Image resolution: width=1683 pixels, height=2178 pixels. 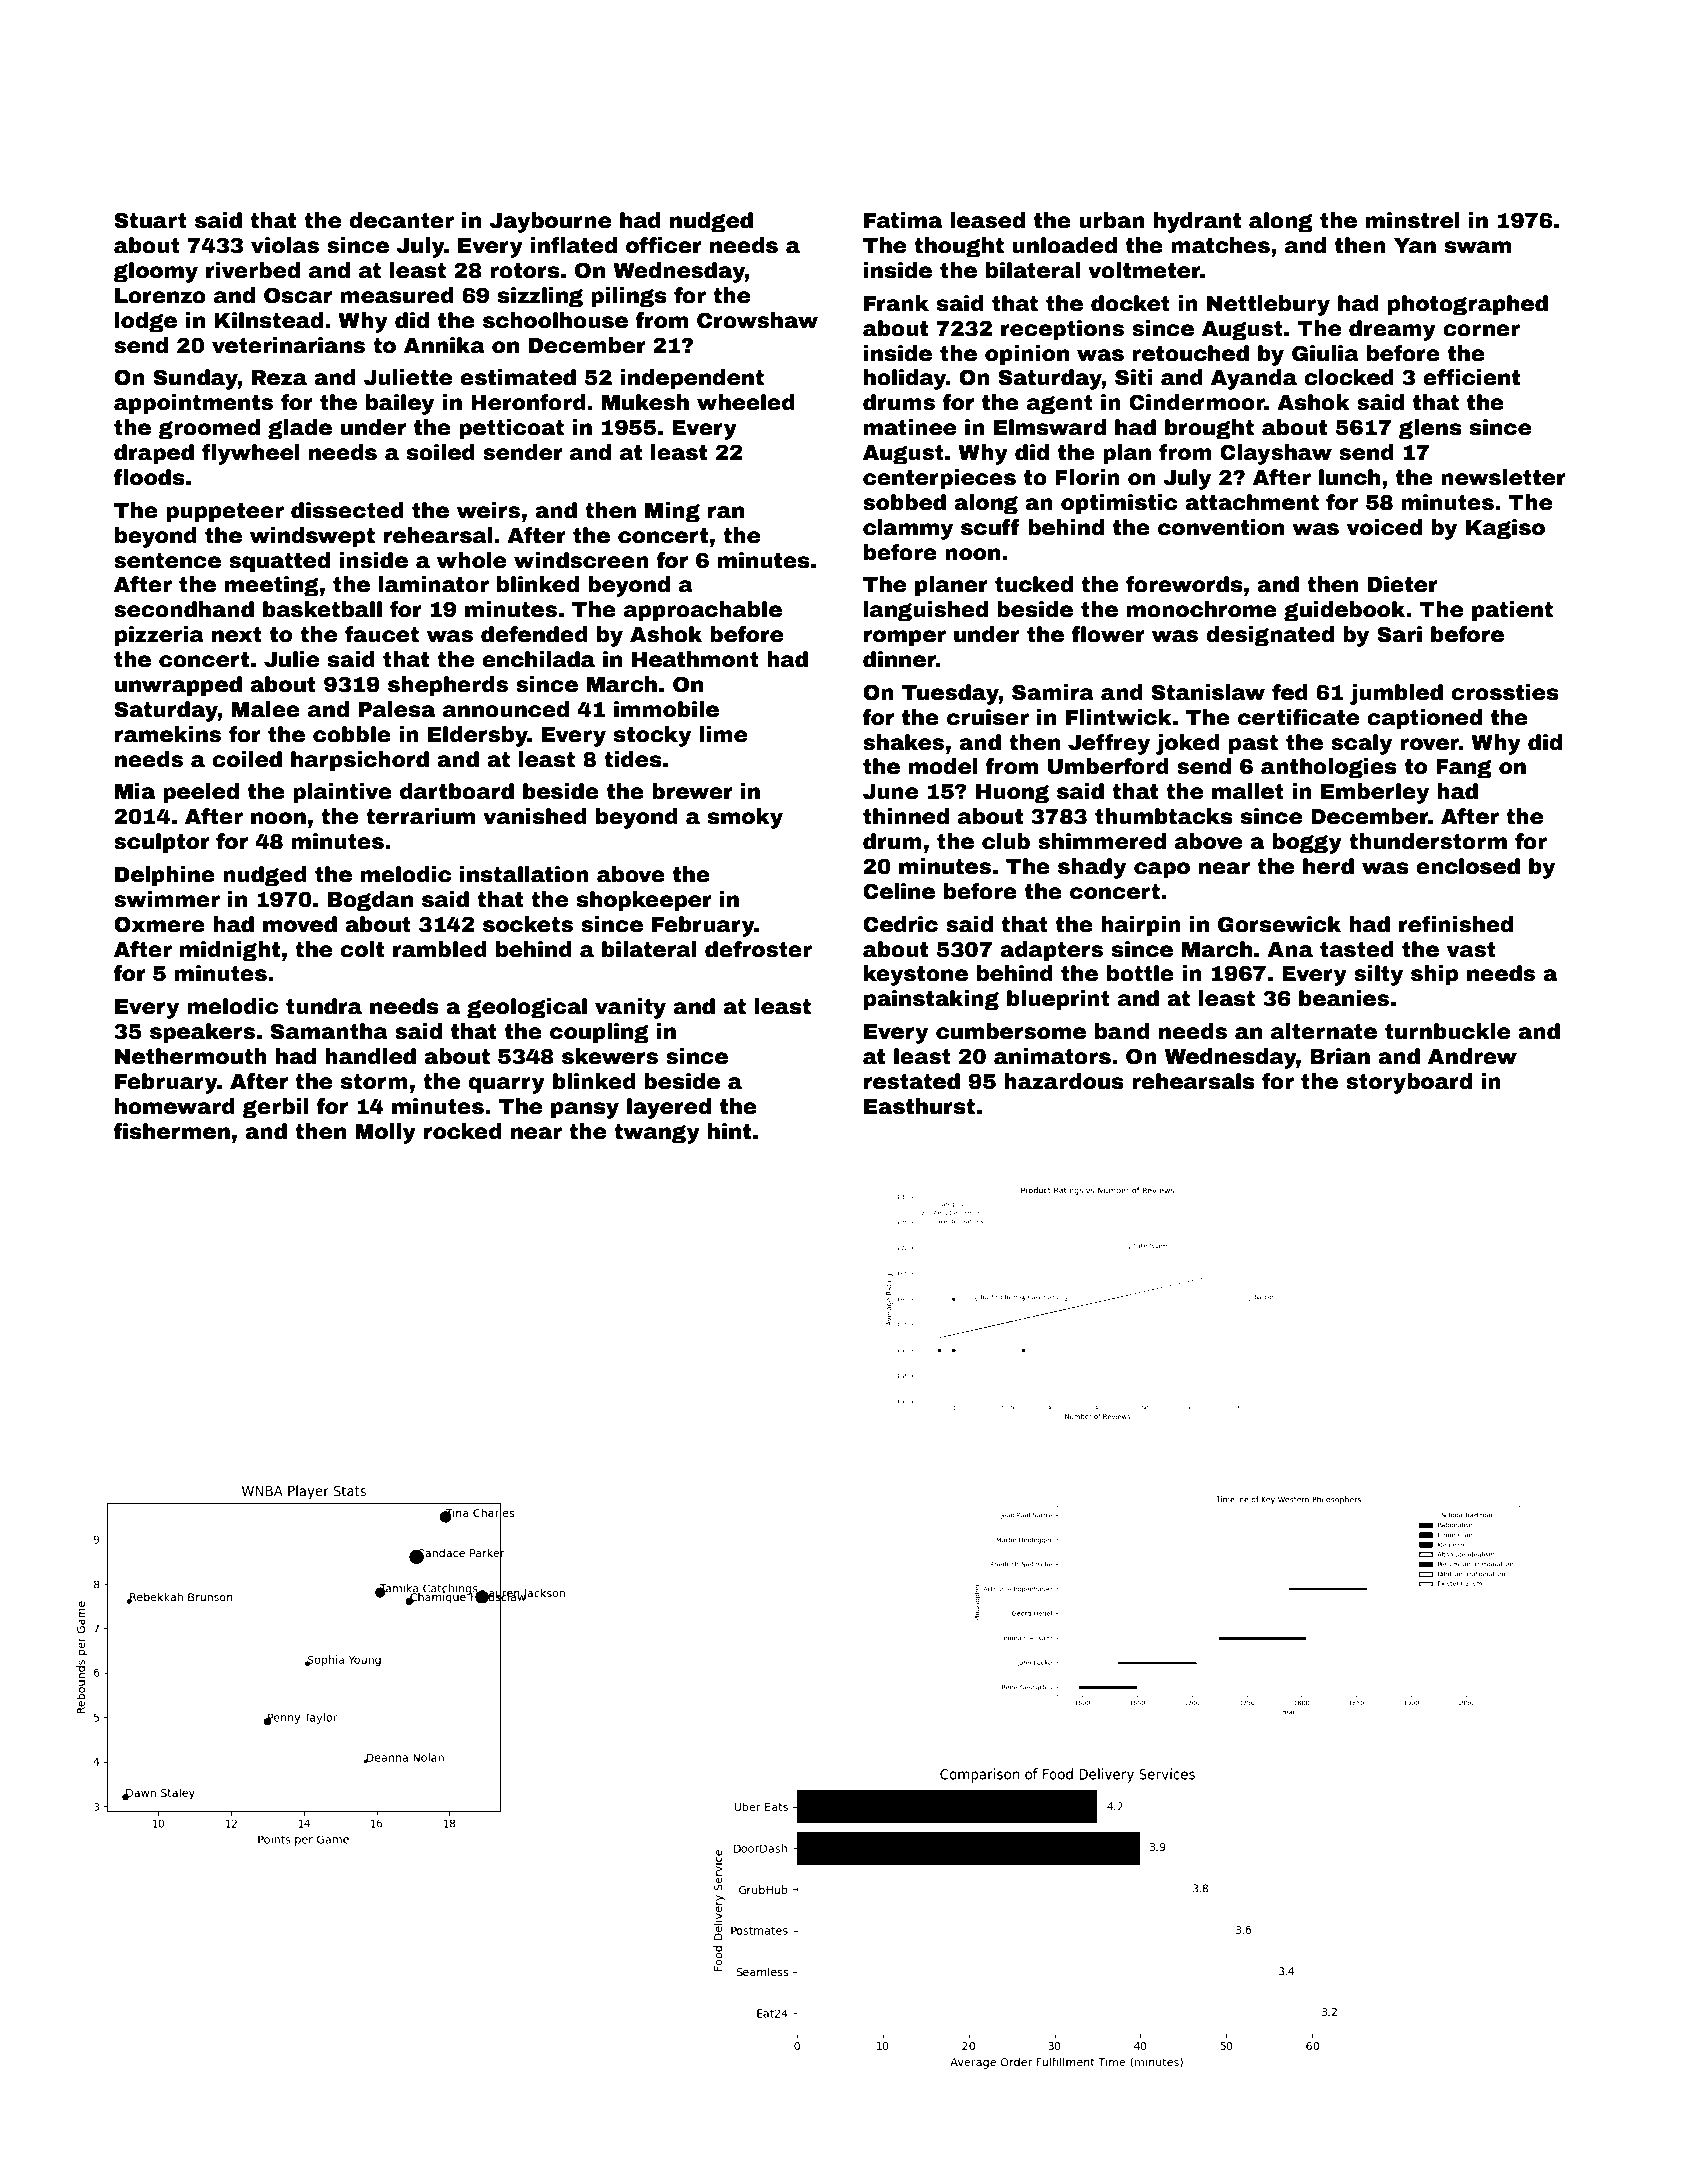 I want to click on Frank, so click(x=896, y=303).
